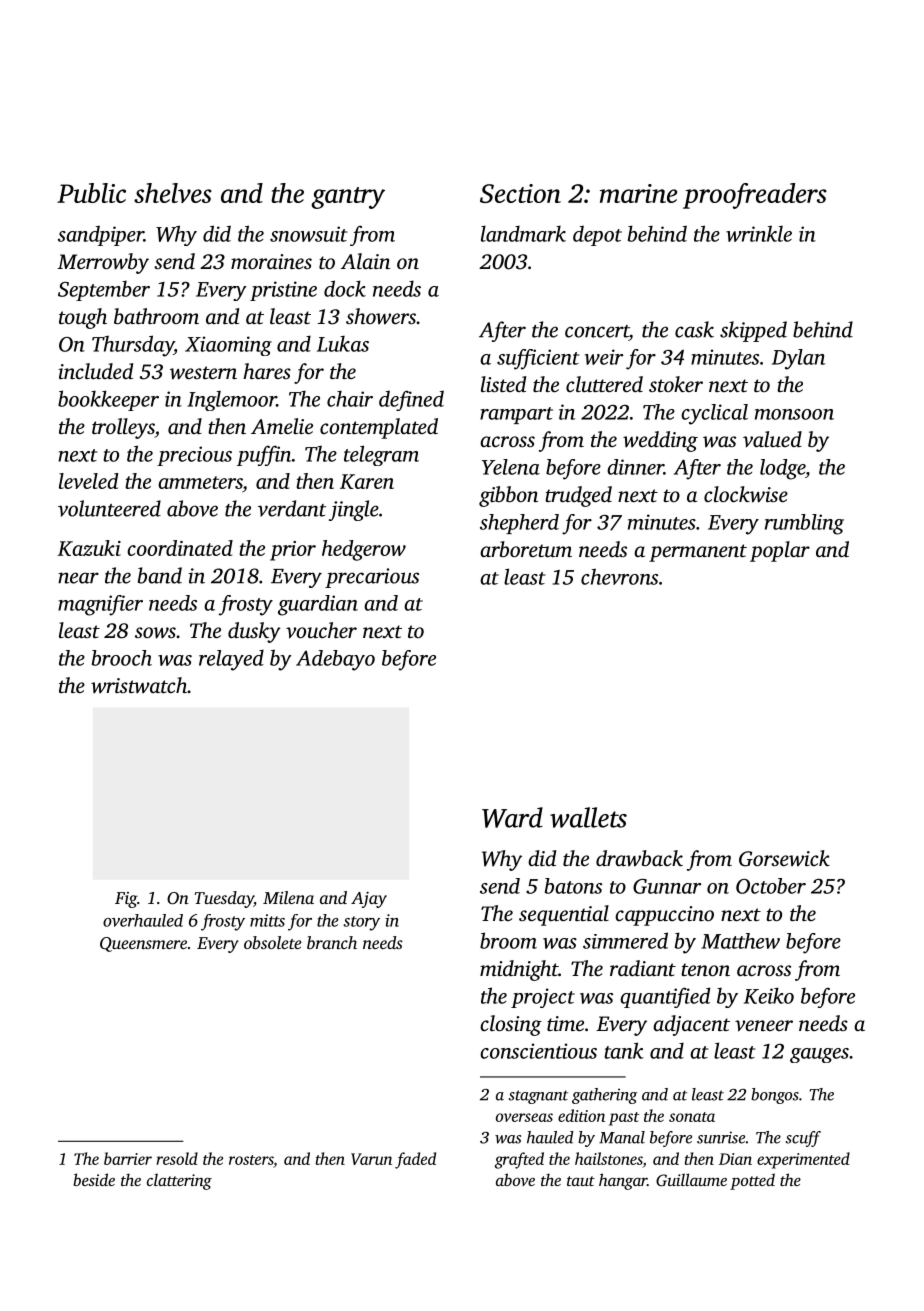 This image has height=1311, width=924. What do you see at coordinates (91, 193) in the image?
I see `Public` at bounding box center [91, 193].
